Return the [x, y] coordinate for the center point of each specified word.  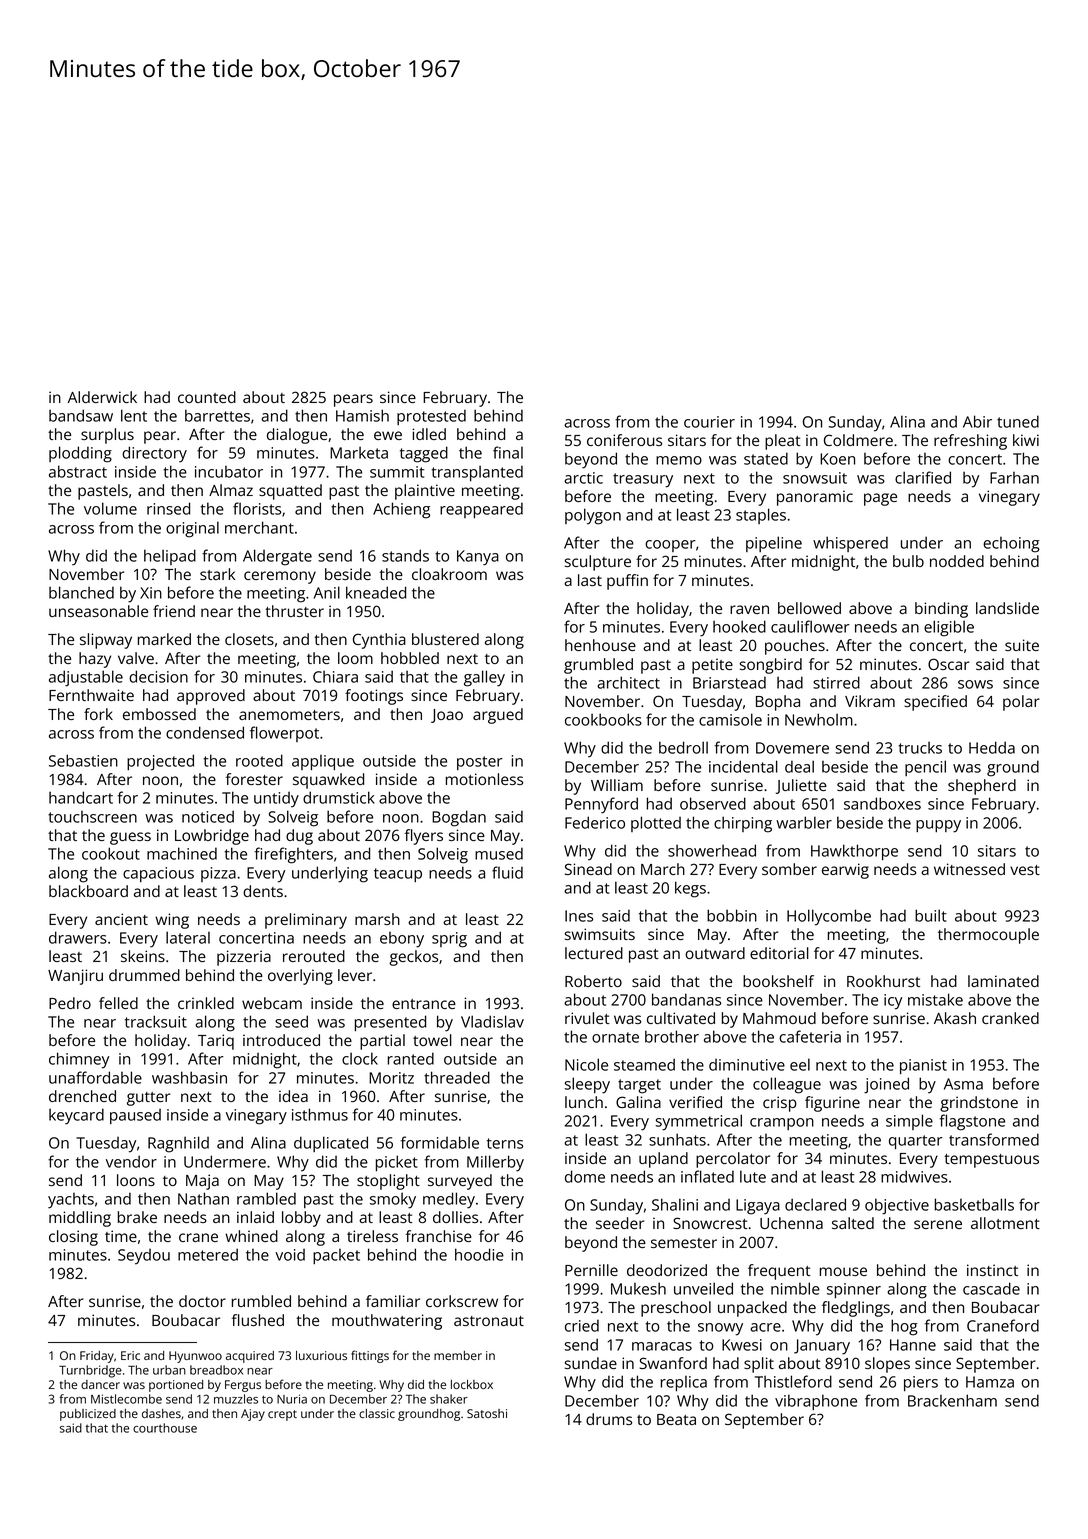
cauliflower [810, 626]
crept [282, 1415]
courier [709, 422]
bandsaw [81, 415]
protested [431, 417]
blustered [445, 639]
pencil [925, 768]
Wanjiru [75, 977]
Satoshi [487, 1413]
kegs [690, 889]
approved [211, 697]
